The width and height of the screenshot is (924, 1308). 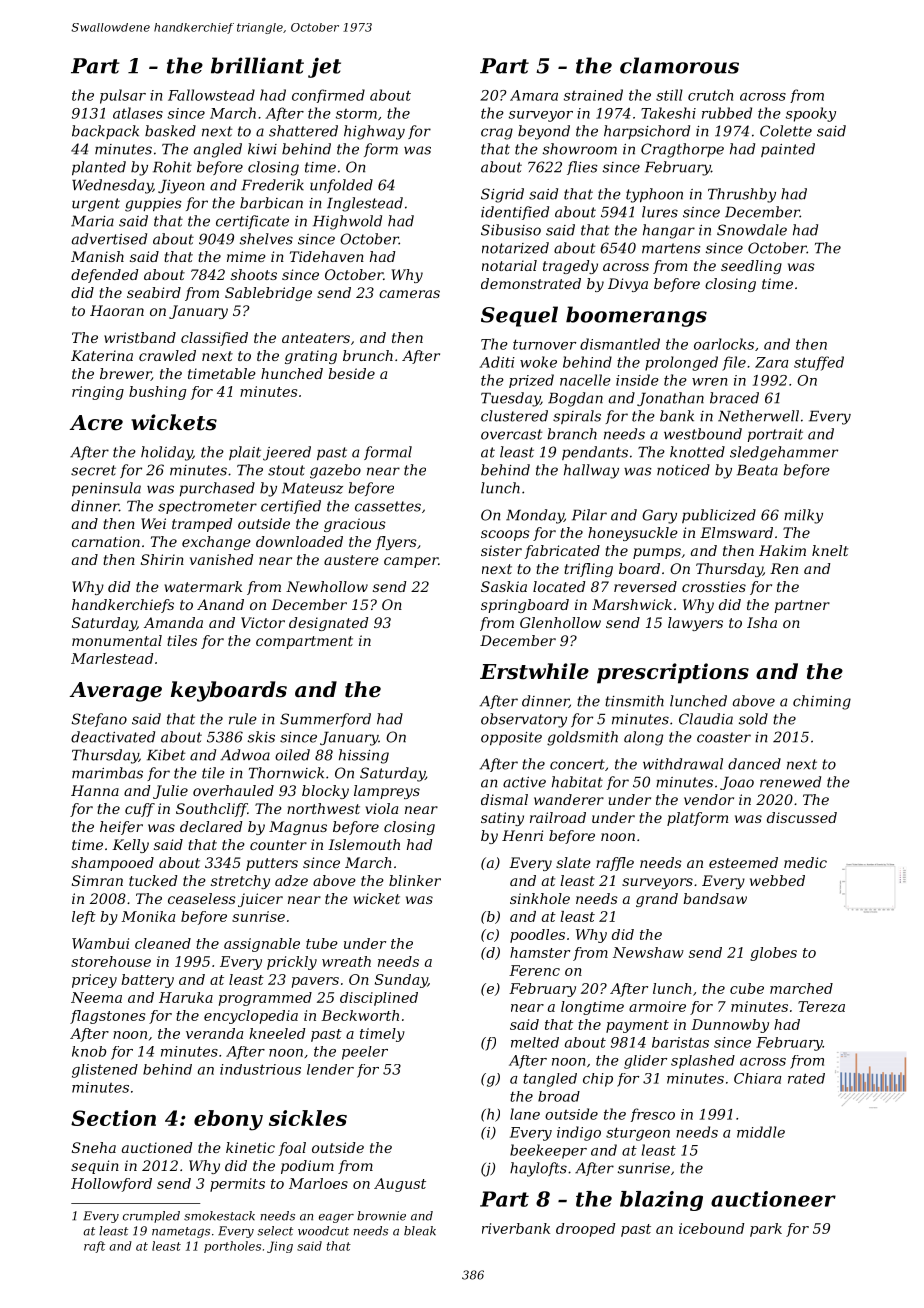 What do you see at coordinates (657, 1006) in the screenshot?
I see `armoire` at bounding box center [657, 1006].
